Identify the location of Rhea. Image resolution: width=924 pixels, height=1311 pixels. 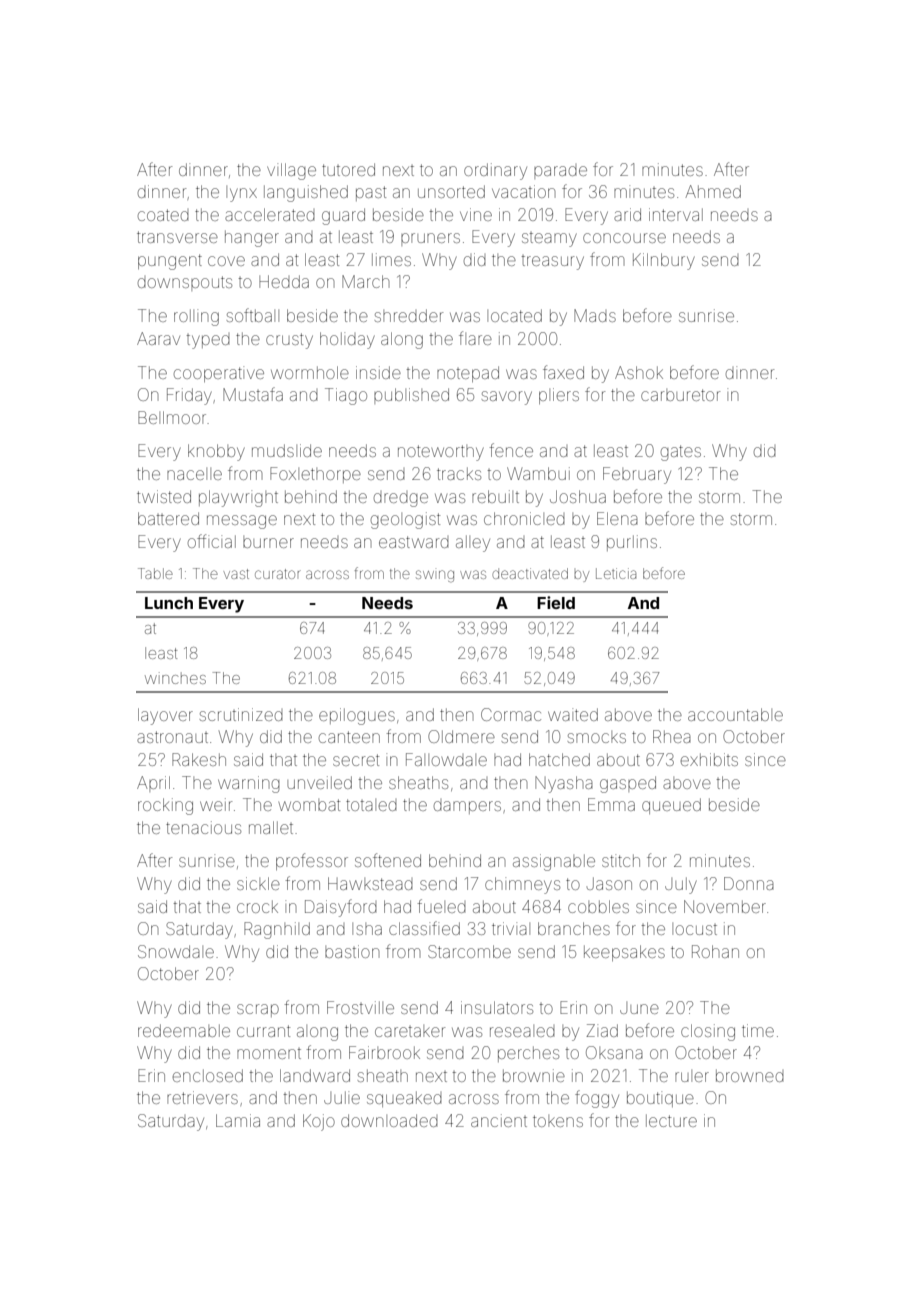
(672, 736).
